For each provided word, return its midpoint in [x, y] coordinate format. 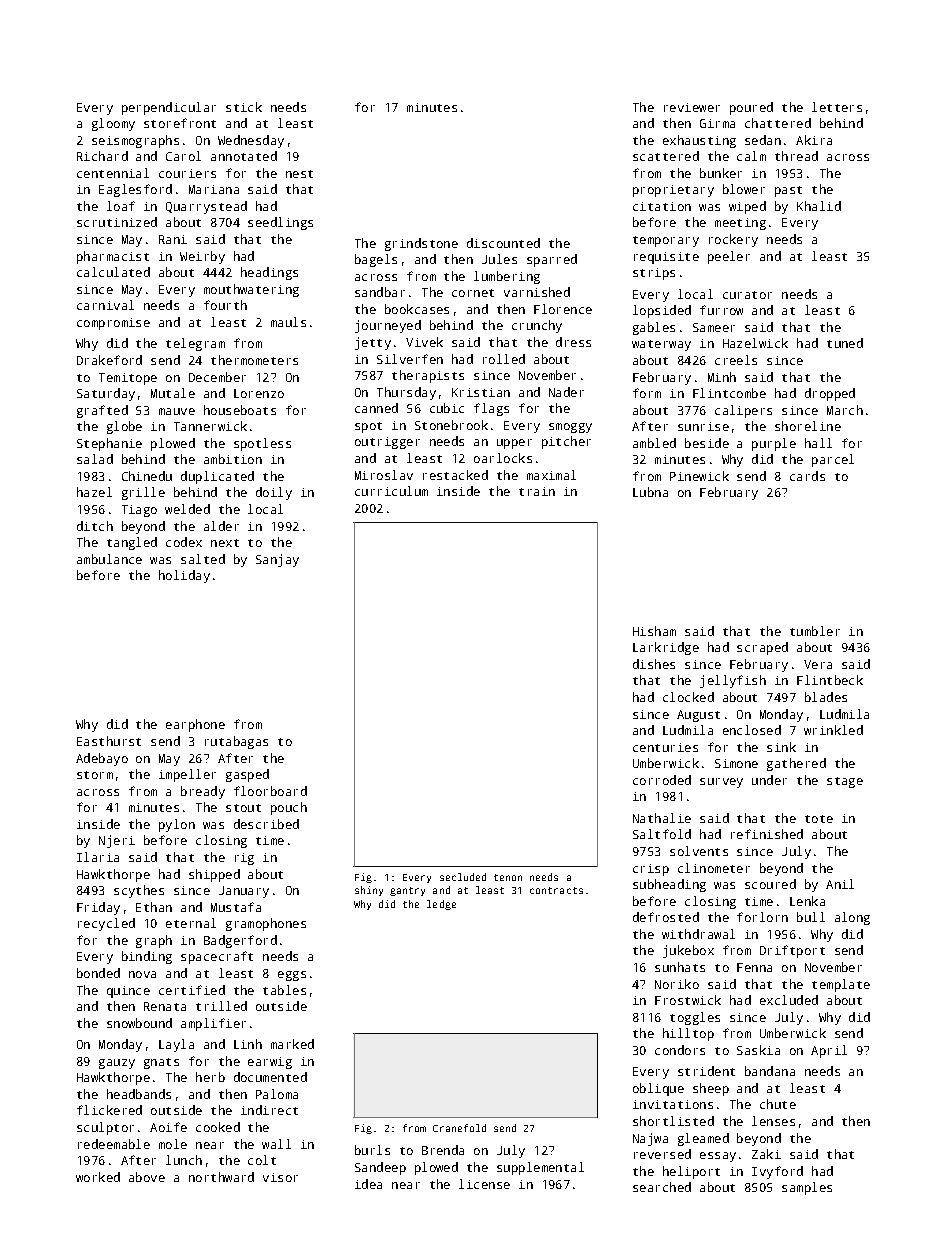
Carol [183, 156]
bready [203, 792]
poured [751, 108]
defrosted [666, 917]
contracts [556, 890]
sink [781, 747]
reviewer [692, 107]
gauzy [117, 1064]
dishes [654, 664]
